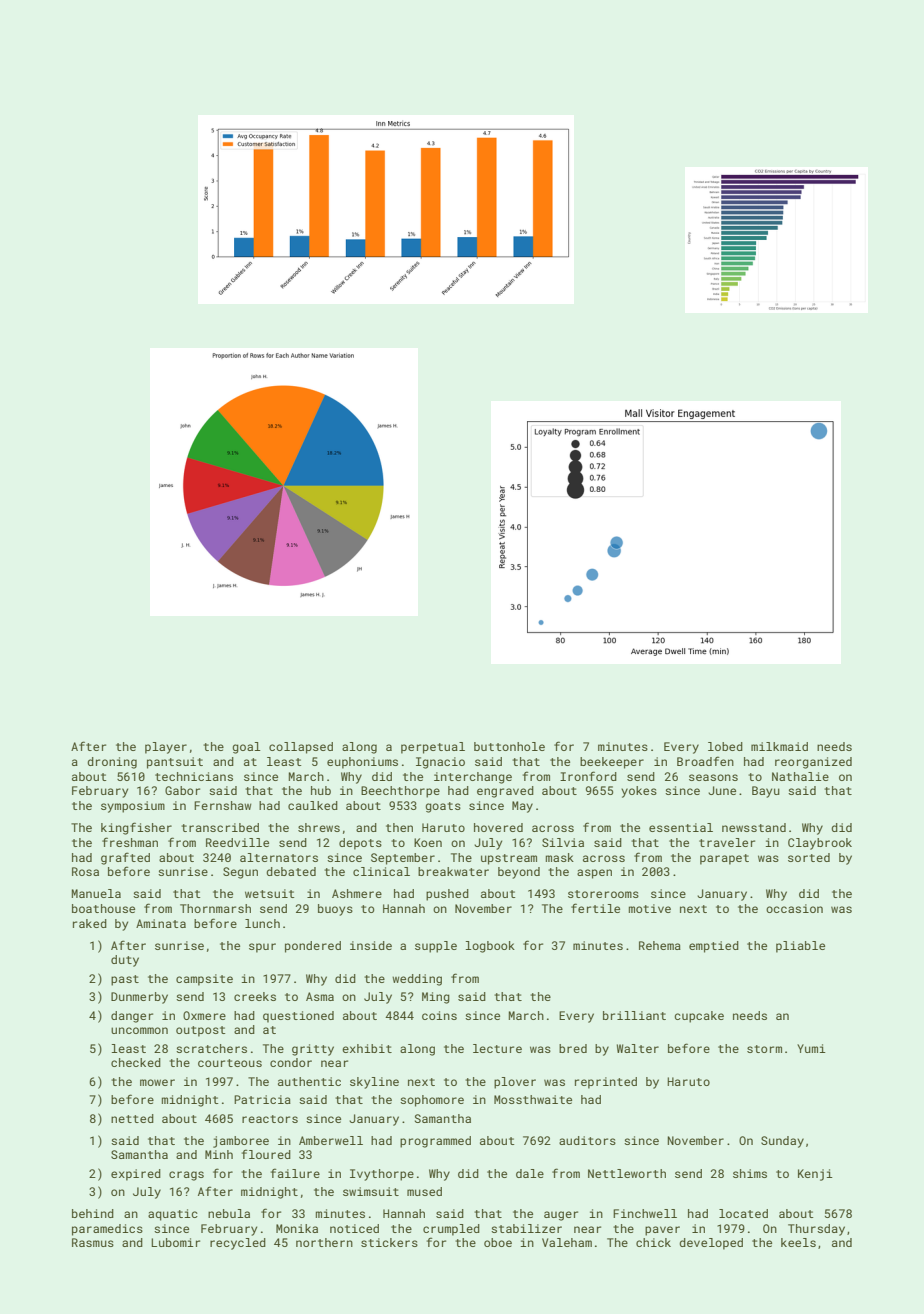 The width and height of the page is (924, 1314). I want to click on player, so click(166, 748).
